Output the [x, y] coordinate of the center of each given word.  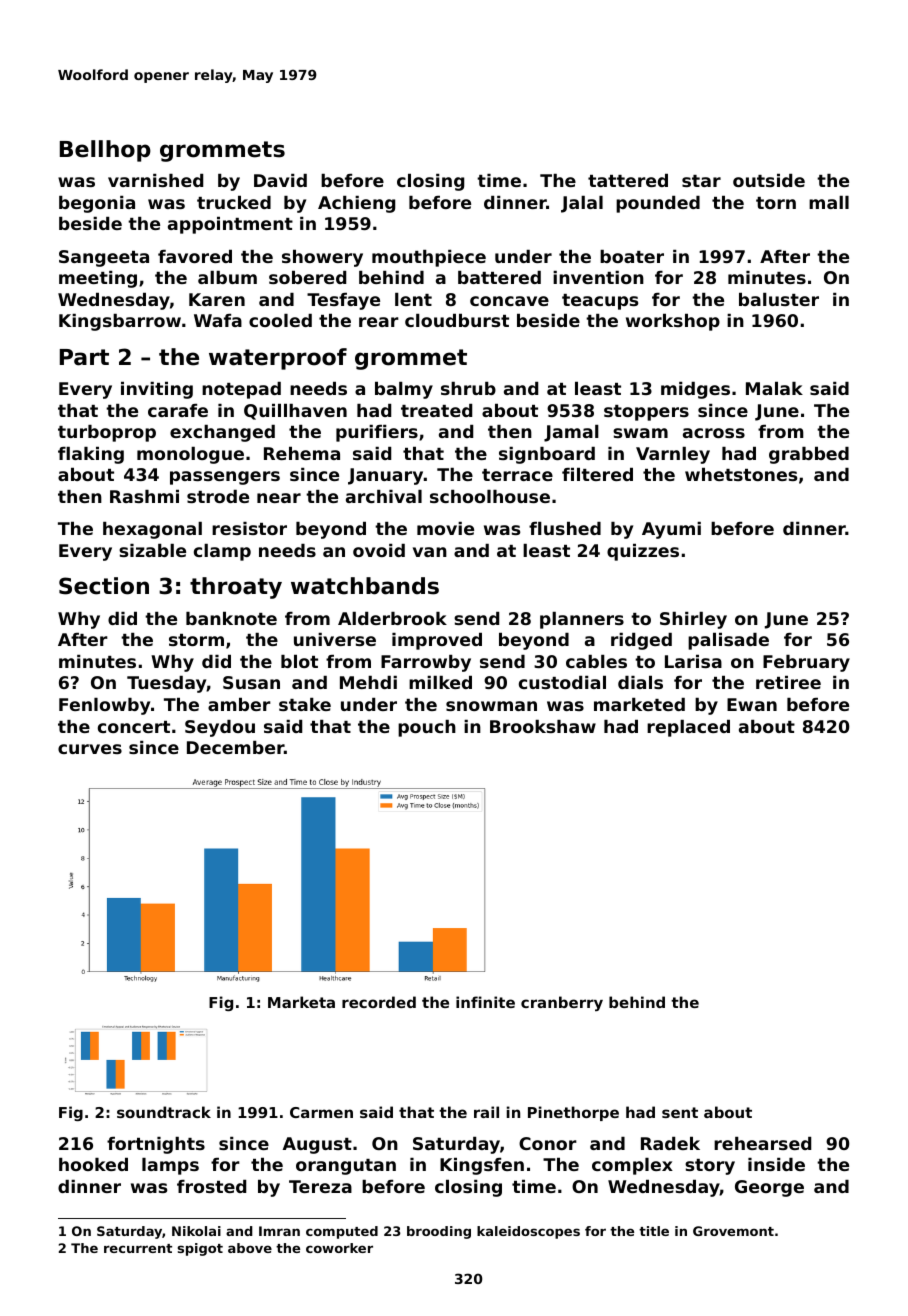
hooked [93, 1164]
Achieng [356, 204]
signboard [547, 455]
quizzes [643, 552]
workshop [673, 322]
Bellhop [105, 151]
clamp [222, 552]
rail [486, 1112]
